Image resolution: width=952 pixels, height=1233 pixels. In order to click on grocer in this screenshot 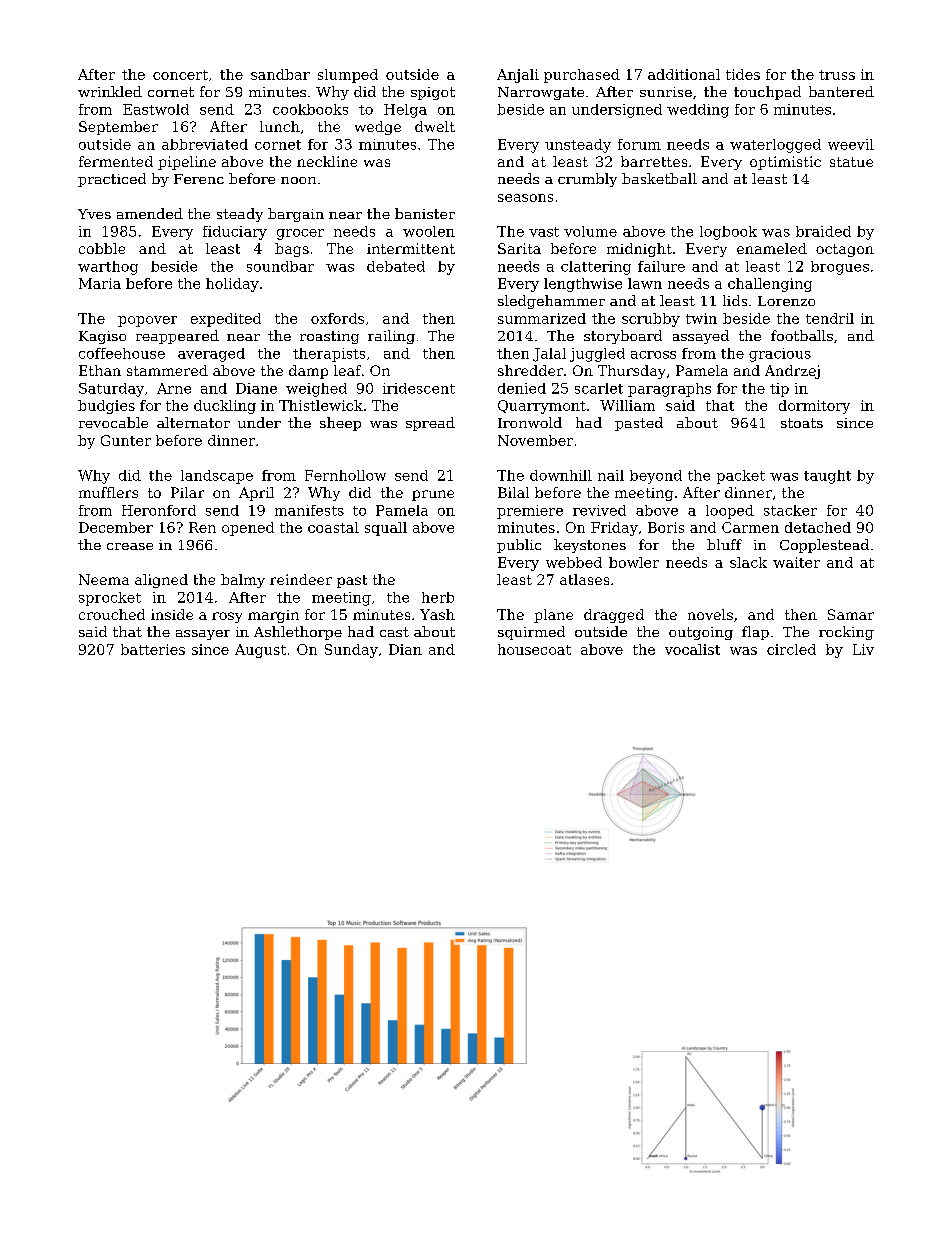, I will do `click(300, 234)`.
